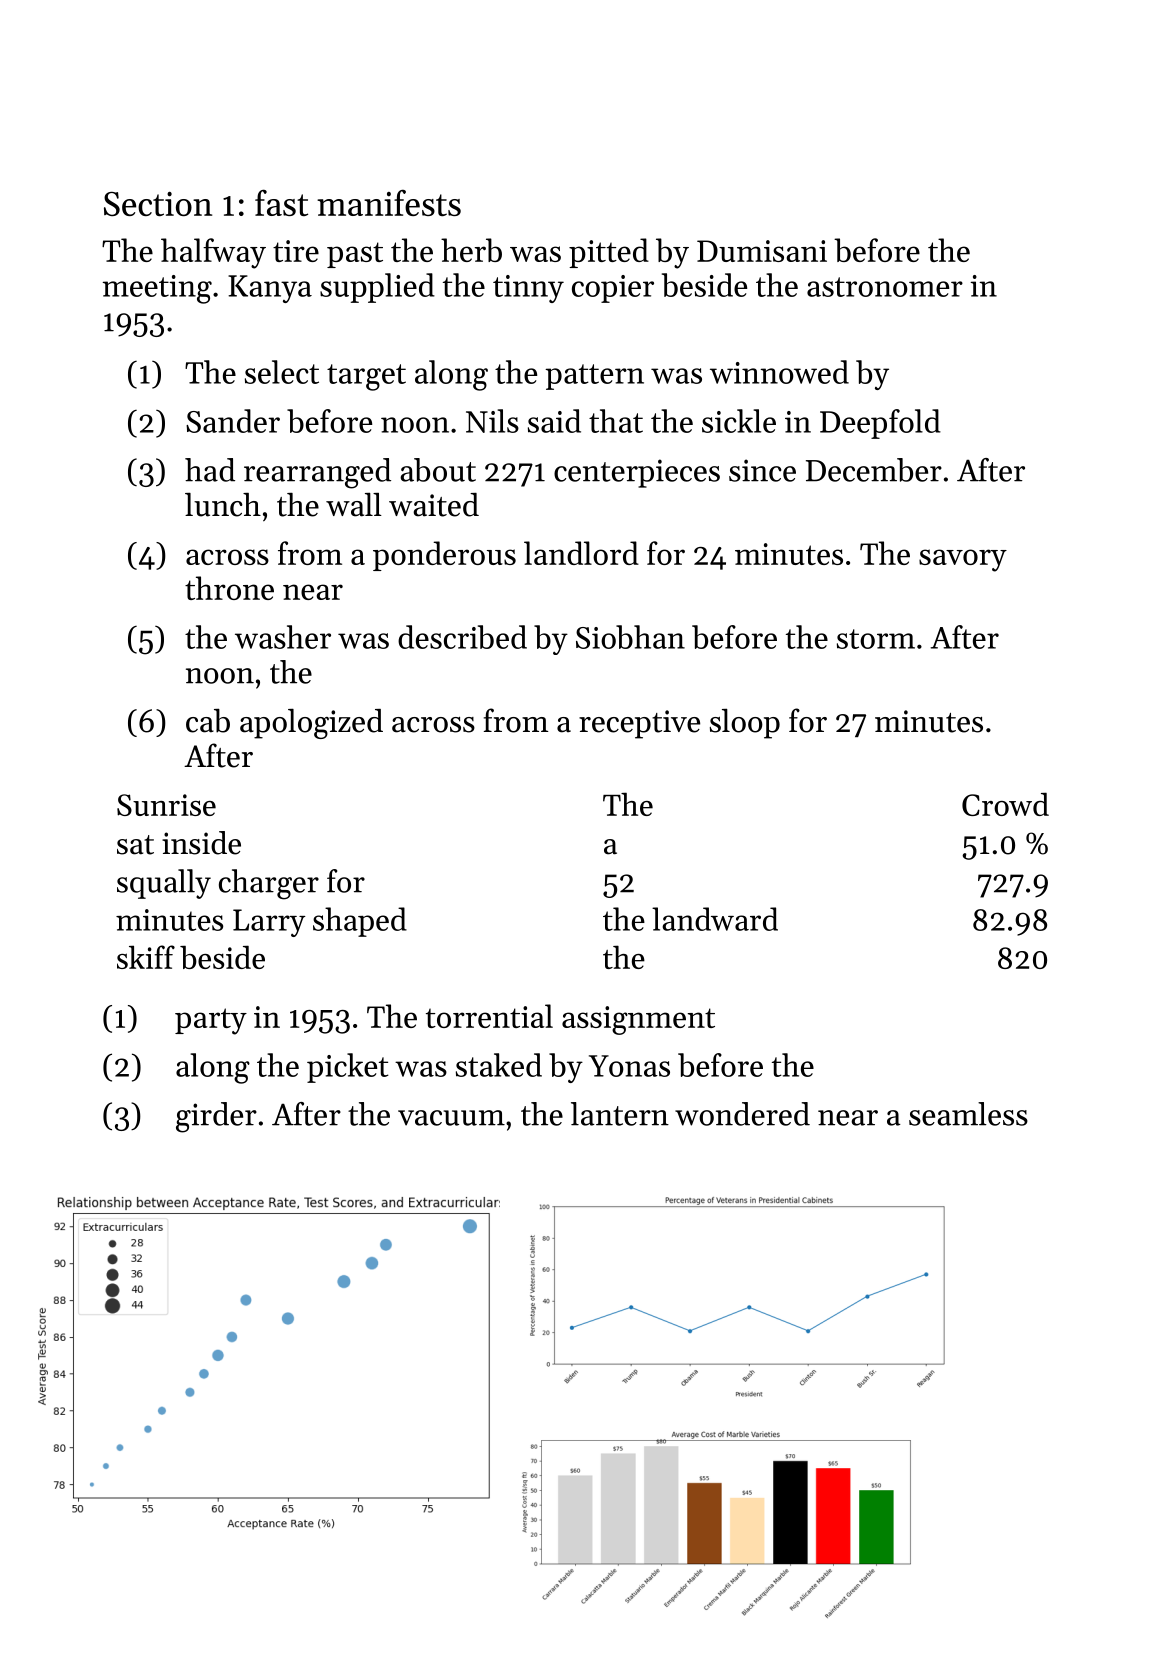 The image size is (1165, 1654). I want to click on receptive, so click(639, 724).
